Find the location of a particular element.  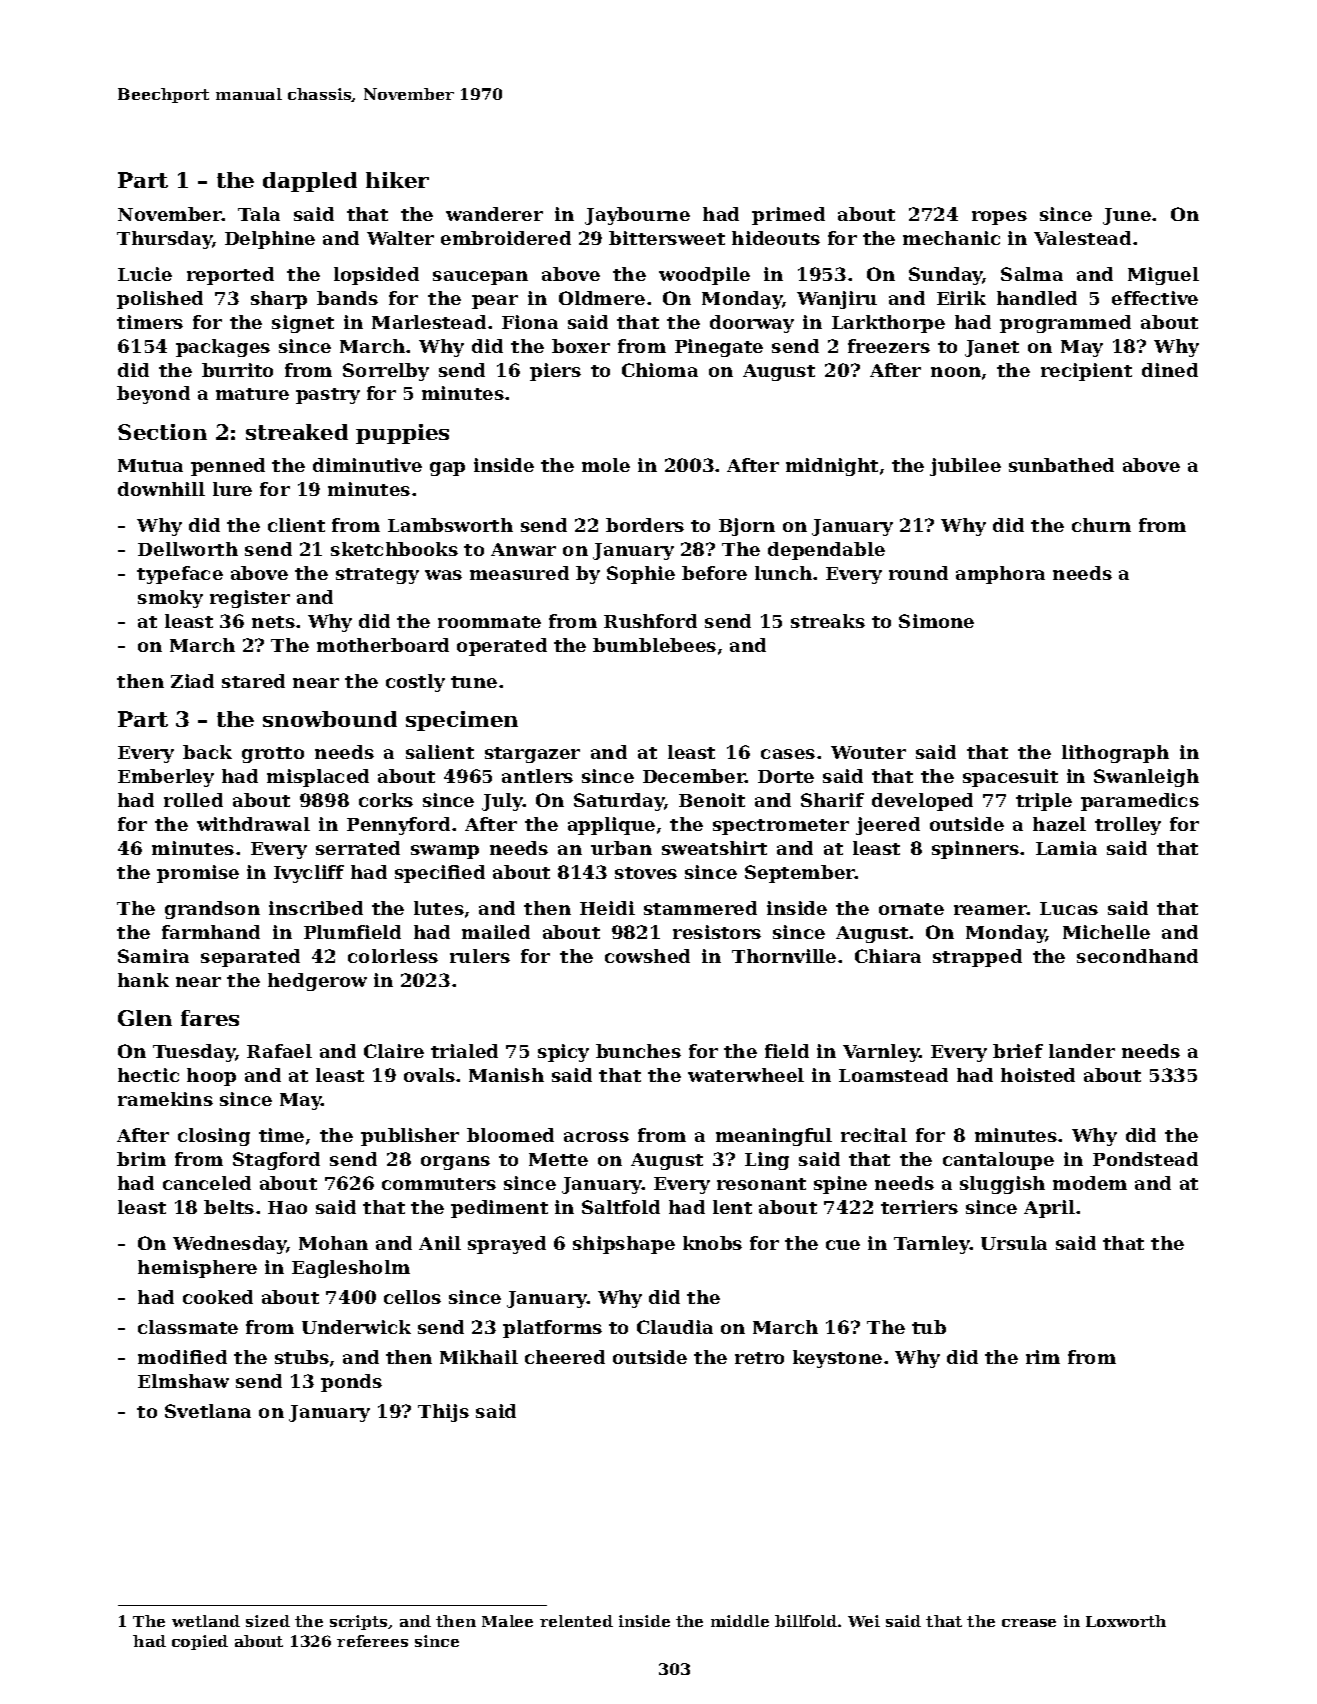

misplaced is located at coordinates (318, 778).
